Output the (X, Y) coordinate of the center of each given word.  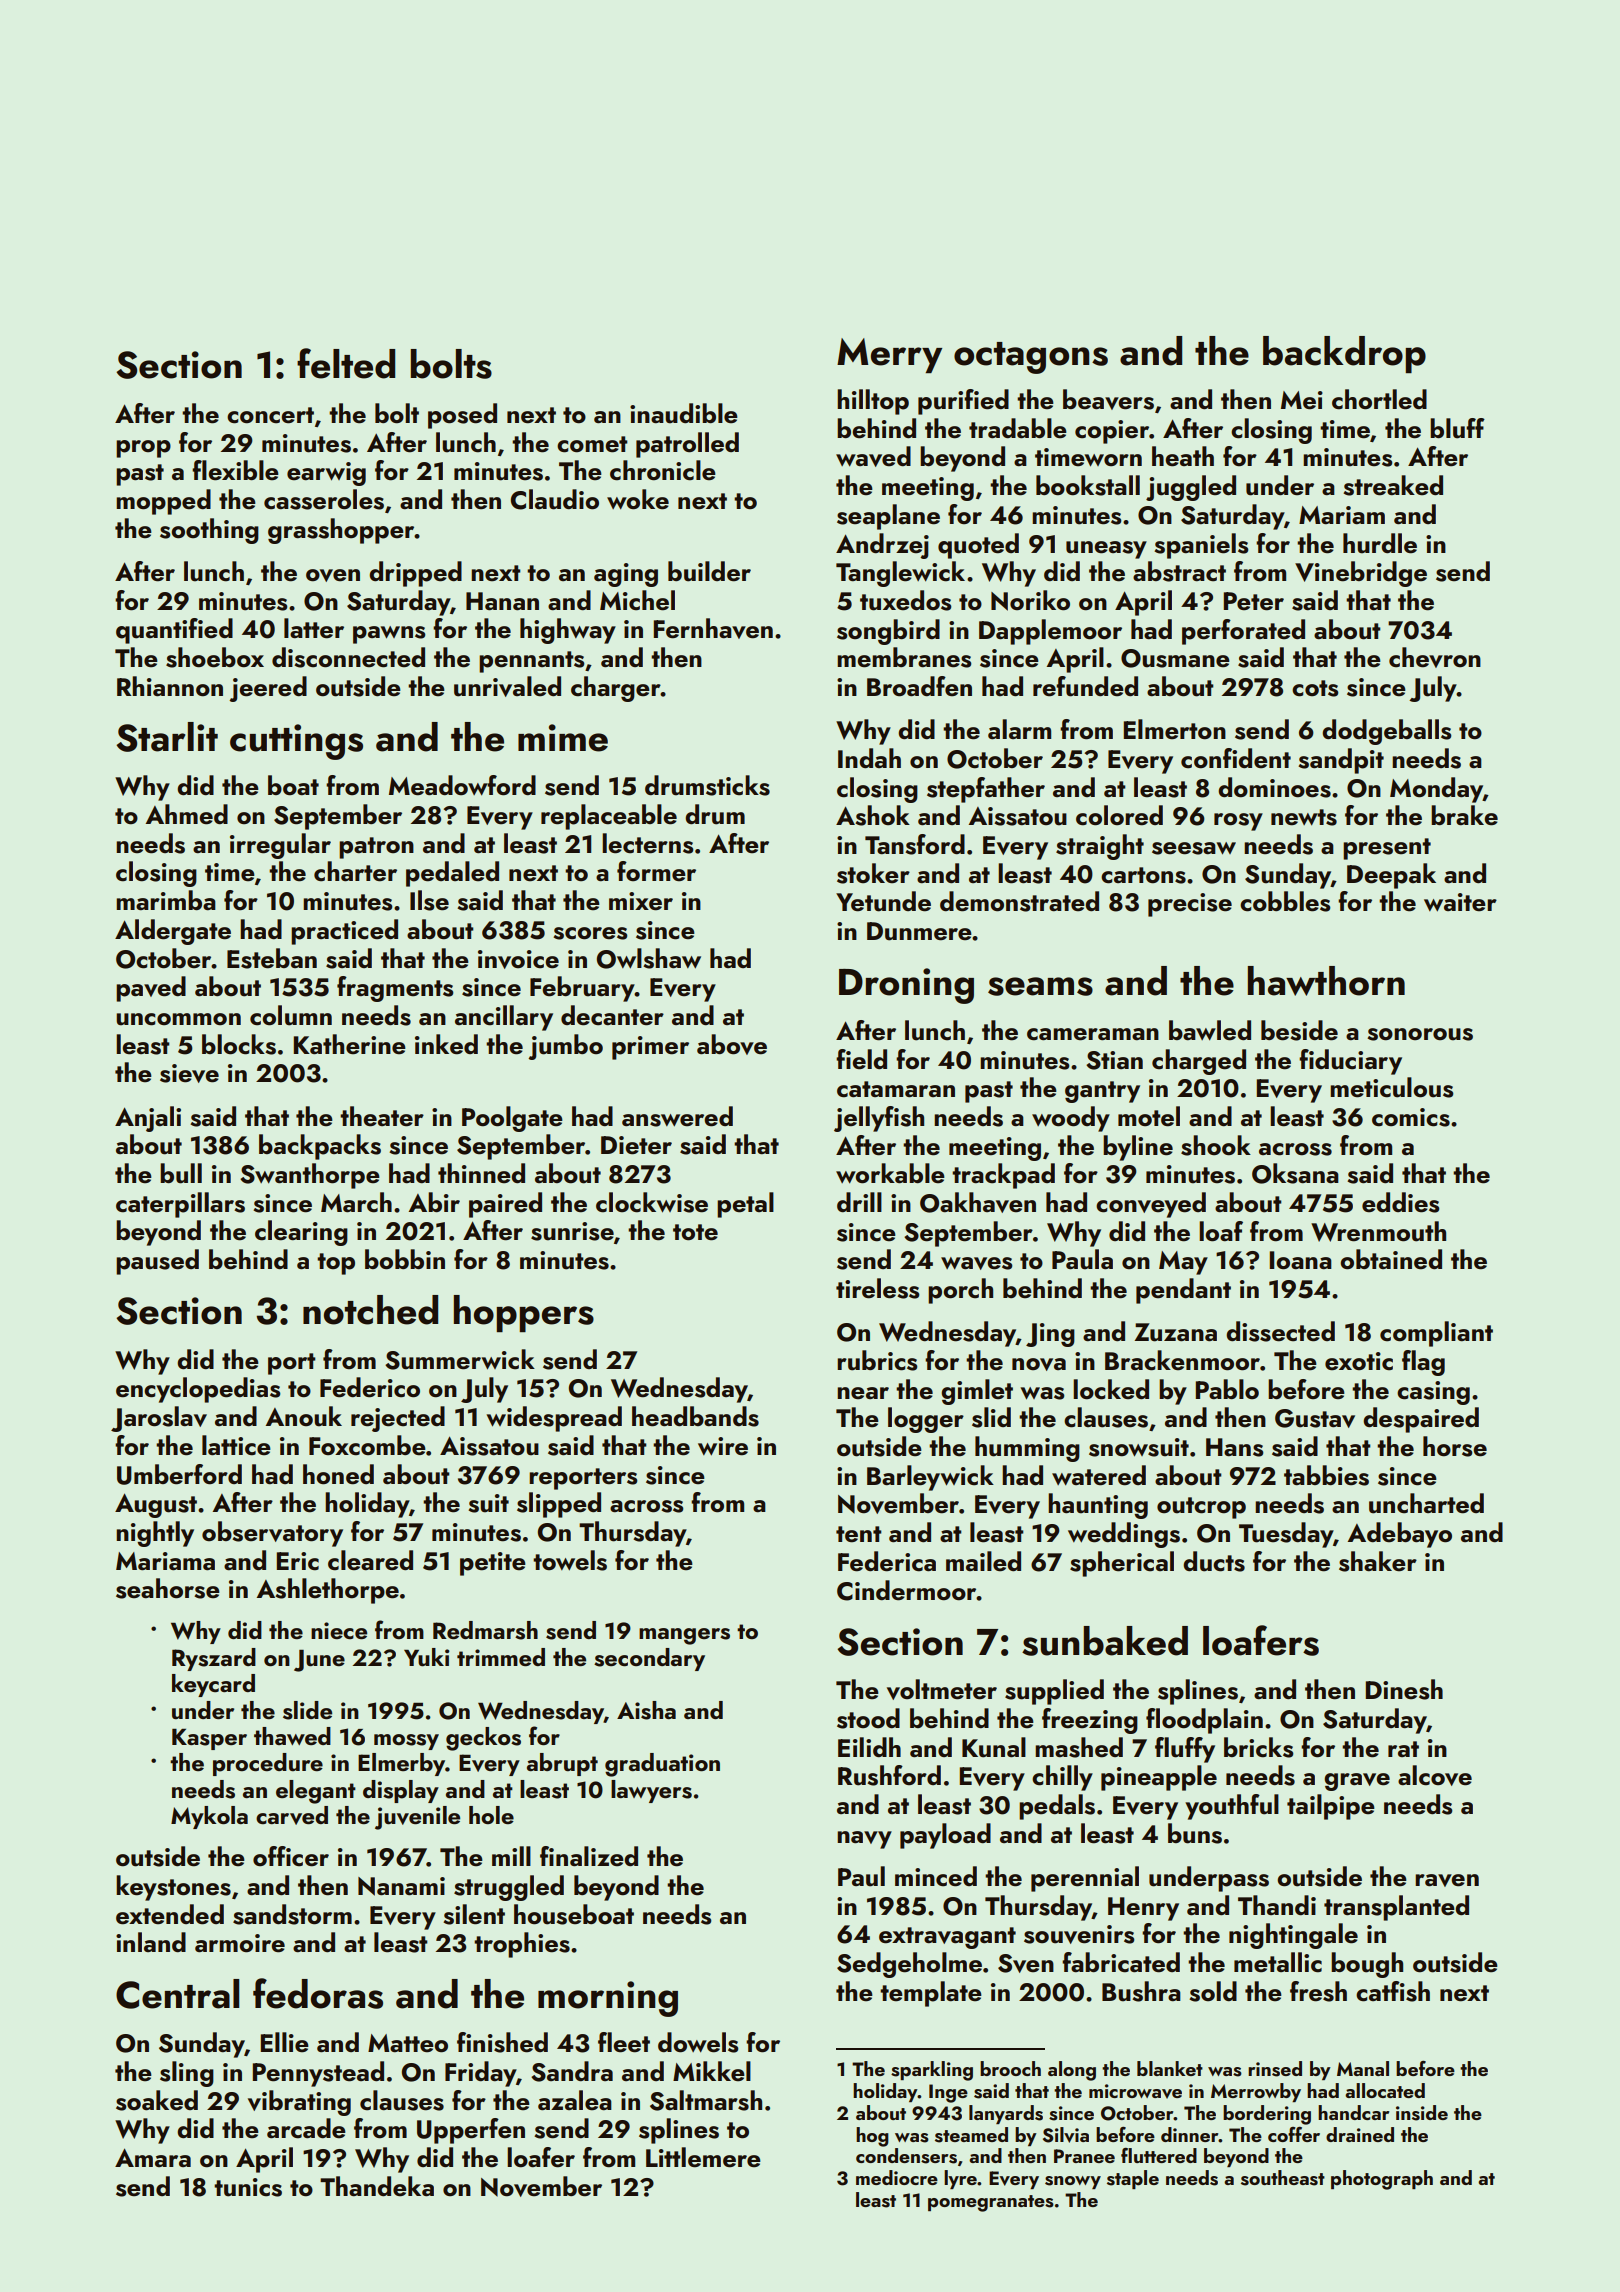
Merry (889, 355)
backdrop (1344, 354)
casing (1433, 1393)
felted (346, 363)
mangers (684, 1636)
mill (511, 1856)
